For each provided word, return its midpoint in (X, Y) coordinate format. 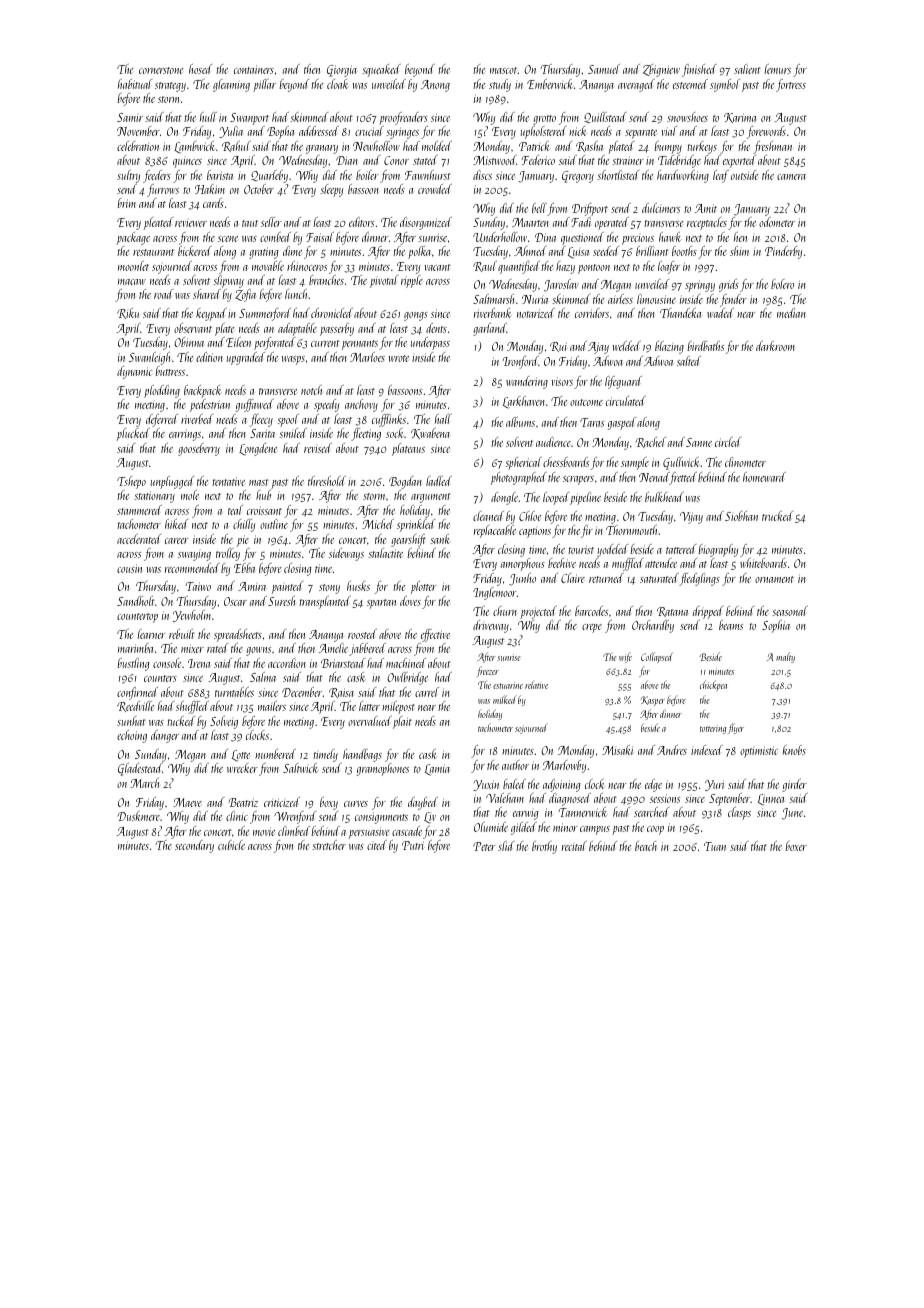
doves (410, 601)
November (138, 131)
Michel (378, 524)
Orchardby (653, 626)
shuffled (192, 707)
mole (190, 495)
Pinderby (783, 252)
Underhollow (500, 237)
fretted (683, 478)
